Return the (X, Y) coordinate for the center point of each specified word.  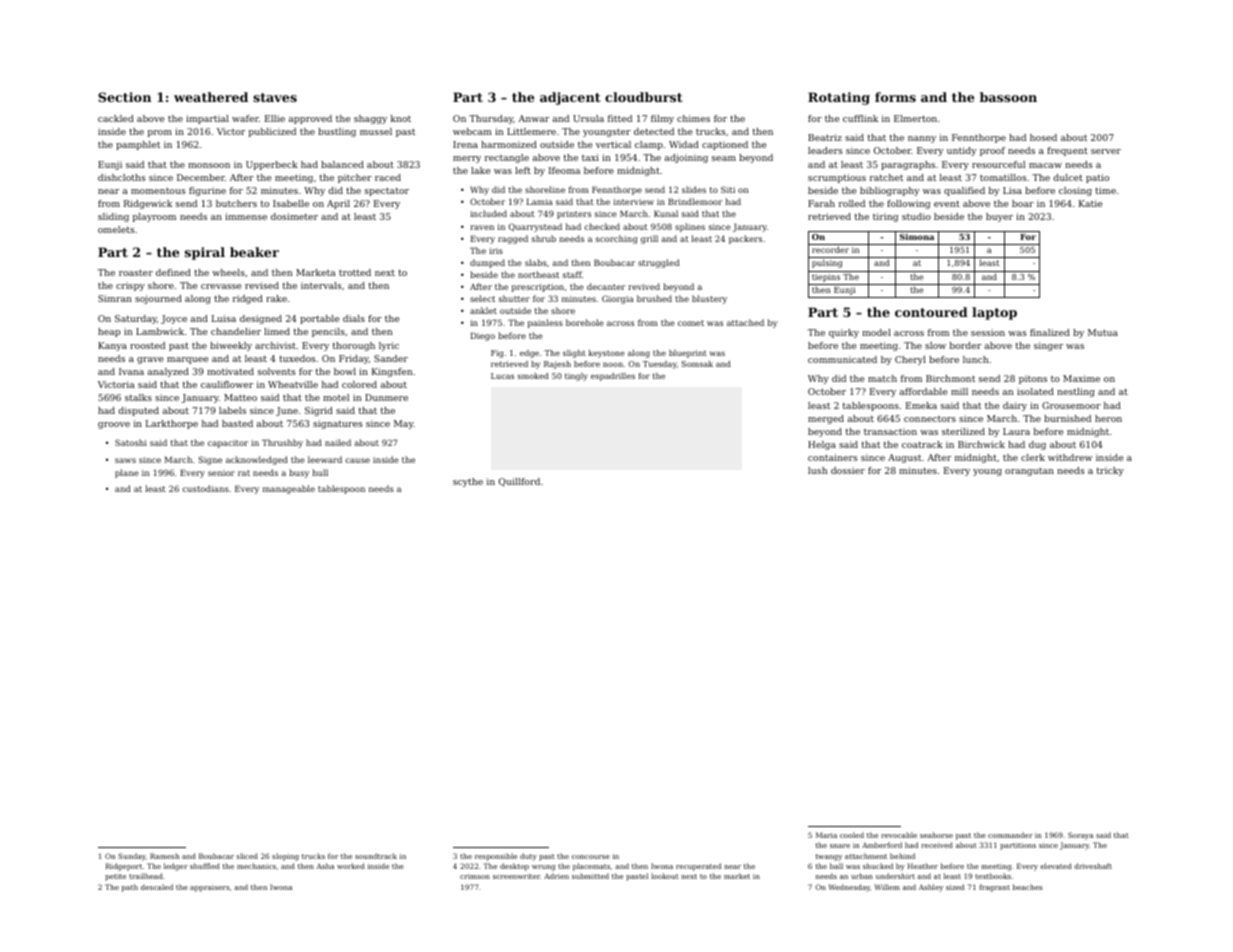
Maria (826, 835)
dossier (848, 470)
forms (895, 97)
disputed (139, 411)
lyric (389, 346)
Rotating (839, 98)
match (882, 378)
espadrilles (613, 377)
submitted (590, 876)
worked (351, 866)
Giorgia (618, 299)
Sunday (132, 857)
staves (275, 97)
